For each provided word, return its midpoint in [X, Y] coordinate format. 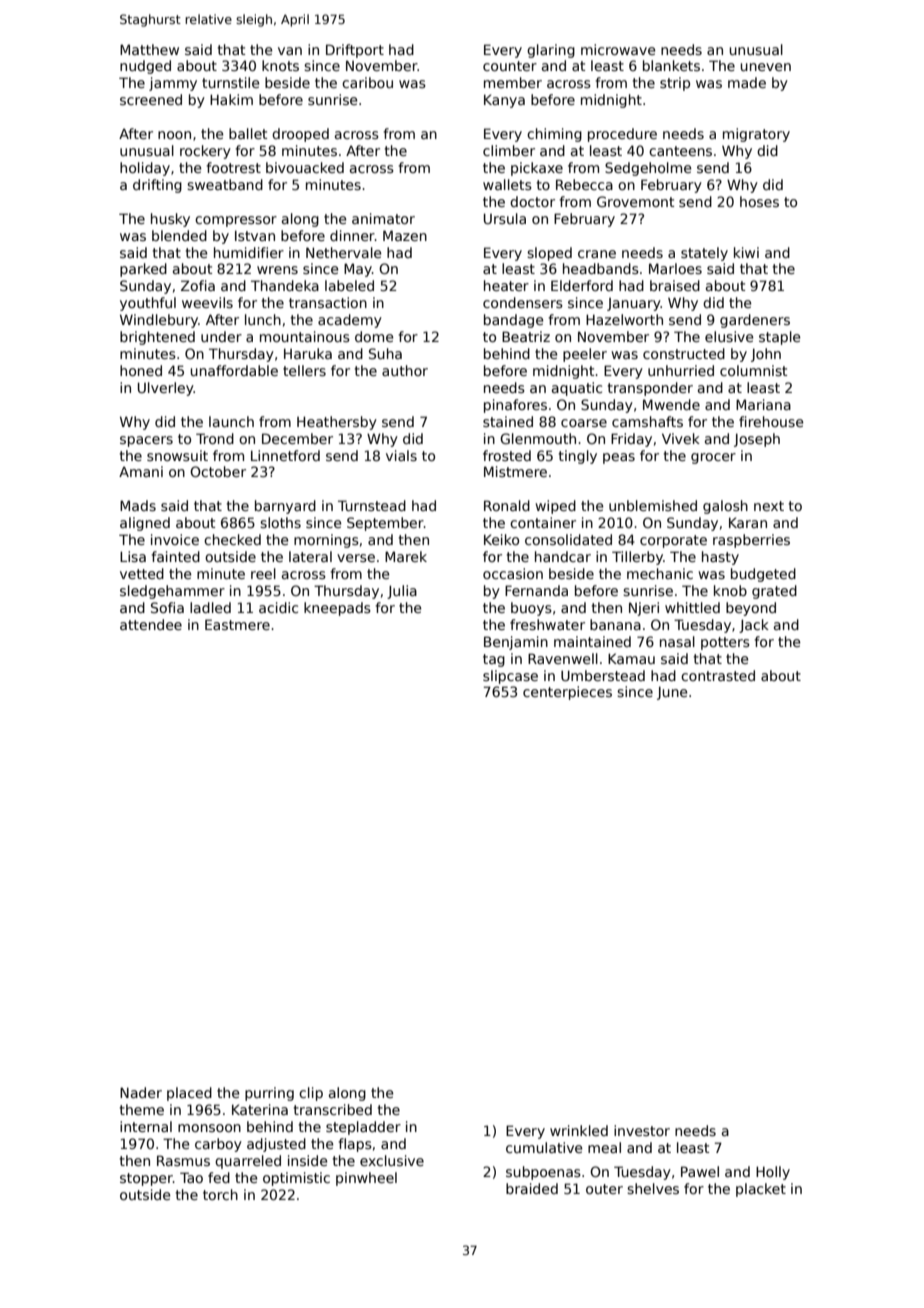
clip [311, 1094]
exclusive [392, 1160]
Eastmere [237, 624]
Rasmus [183, 1160]
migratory [756, 135]
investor [642, 1130]
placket [761, 1190]
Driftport [355, 51]
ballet [248, 133]
